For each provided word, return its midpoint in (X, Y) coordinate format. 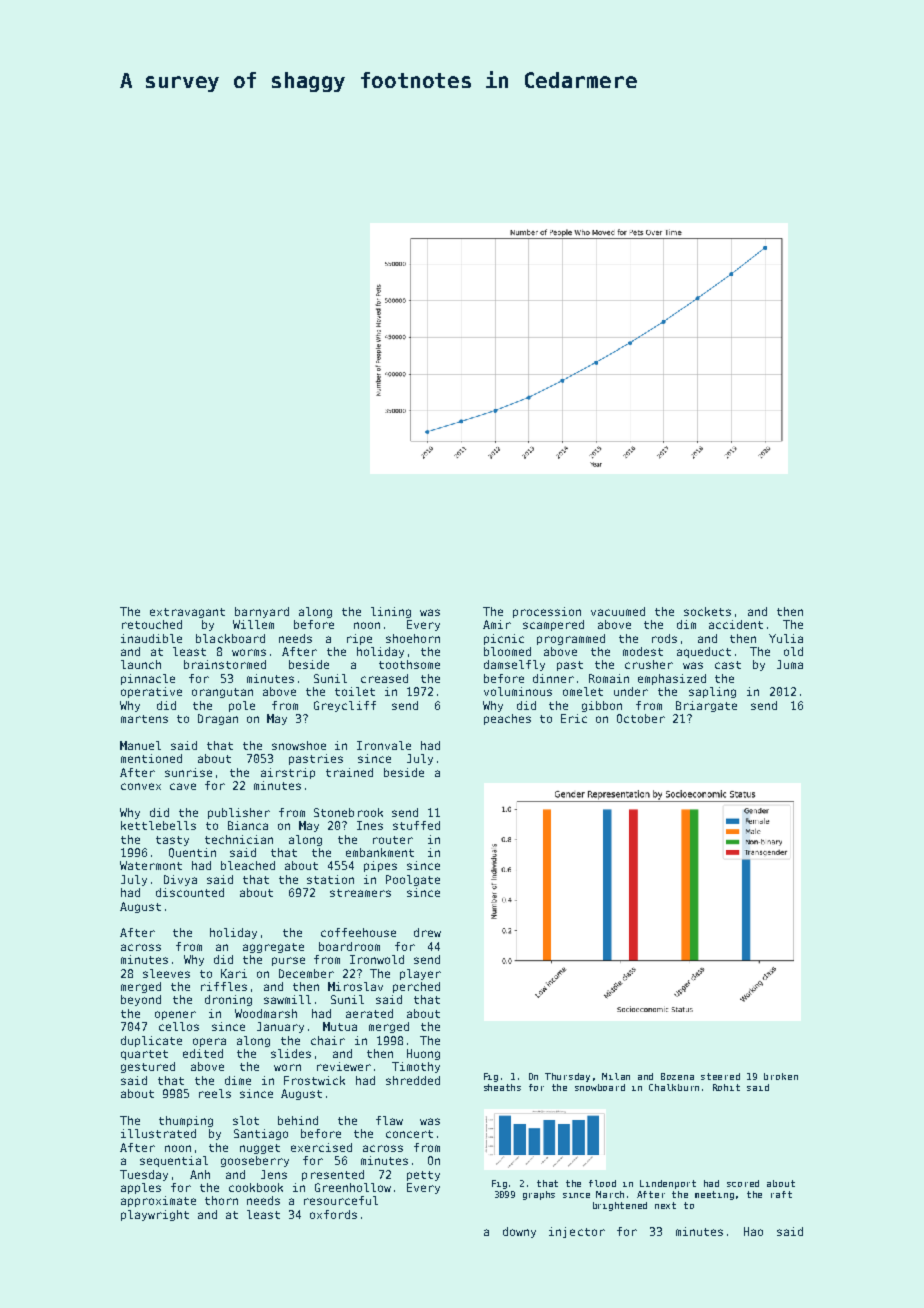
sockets (707, 611)
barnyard (262, 612)
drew (427, 932)
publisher (239, 813)
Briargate (706, 706)
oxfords (333, 1214)
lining (391, 612)
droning (228, 1000)
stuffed (416, 825)
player (420, 974)
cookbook (256, 1187)
